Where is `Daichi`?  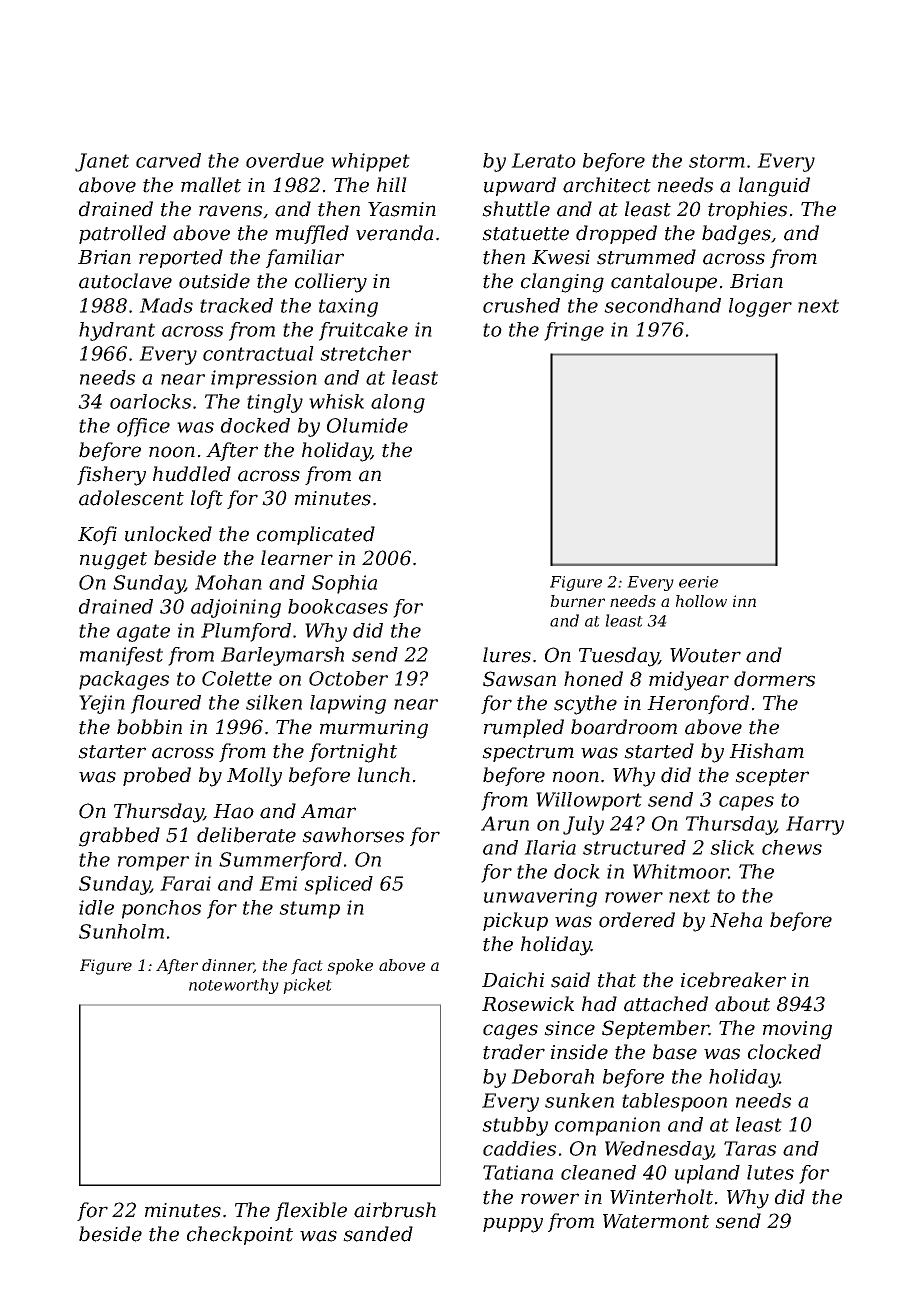
Daichi is located at coordinates (513, 980).
